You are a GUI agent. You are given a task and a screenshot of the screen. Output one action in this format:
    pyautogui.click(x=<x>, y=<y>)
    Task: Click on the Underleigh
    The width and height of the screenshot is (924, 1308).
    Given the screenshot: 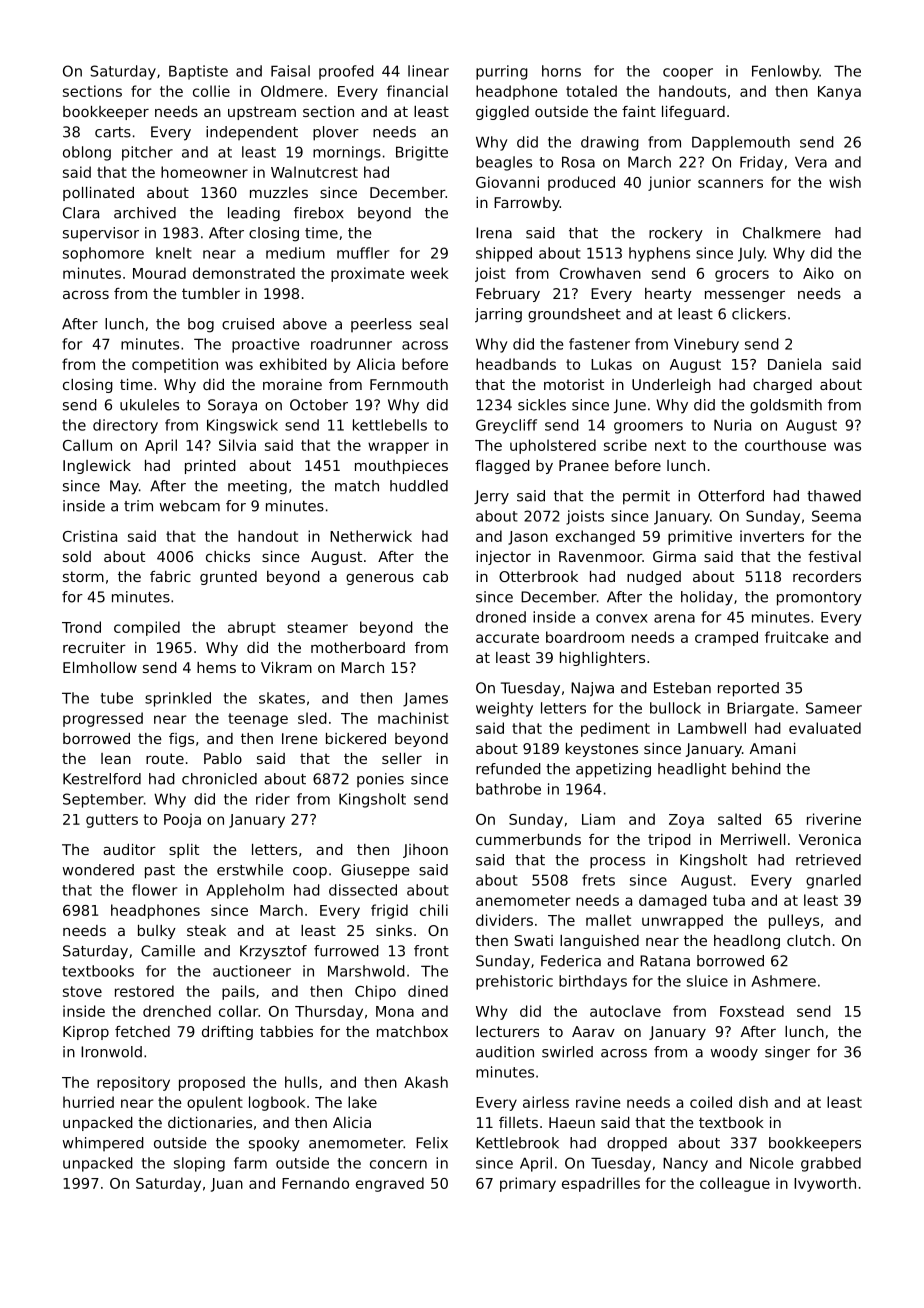 What is the action you would take?
    pyautogui.click(x=671, y=386)
